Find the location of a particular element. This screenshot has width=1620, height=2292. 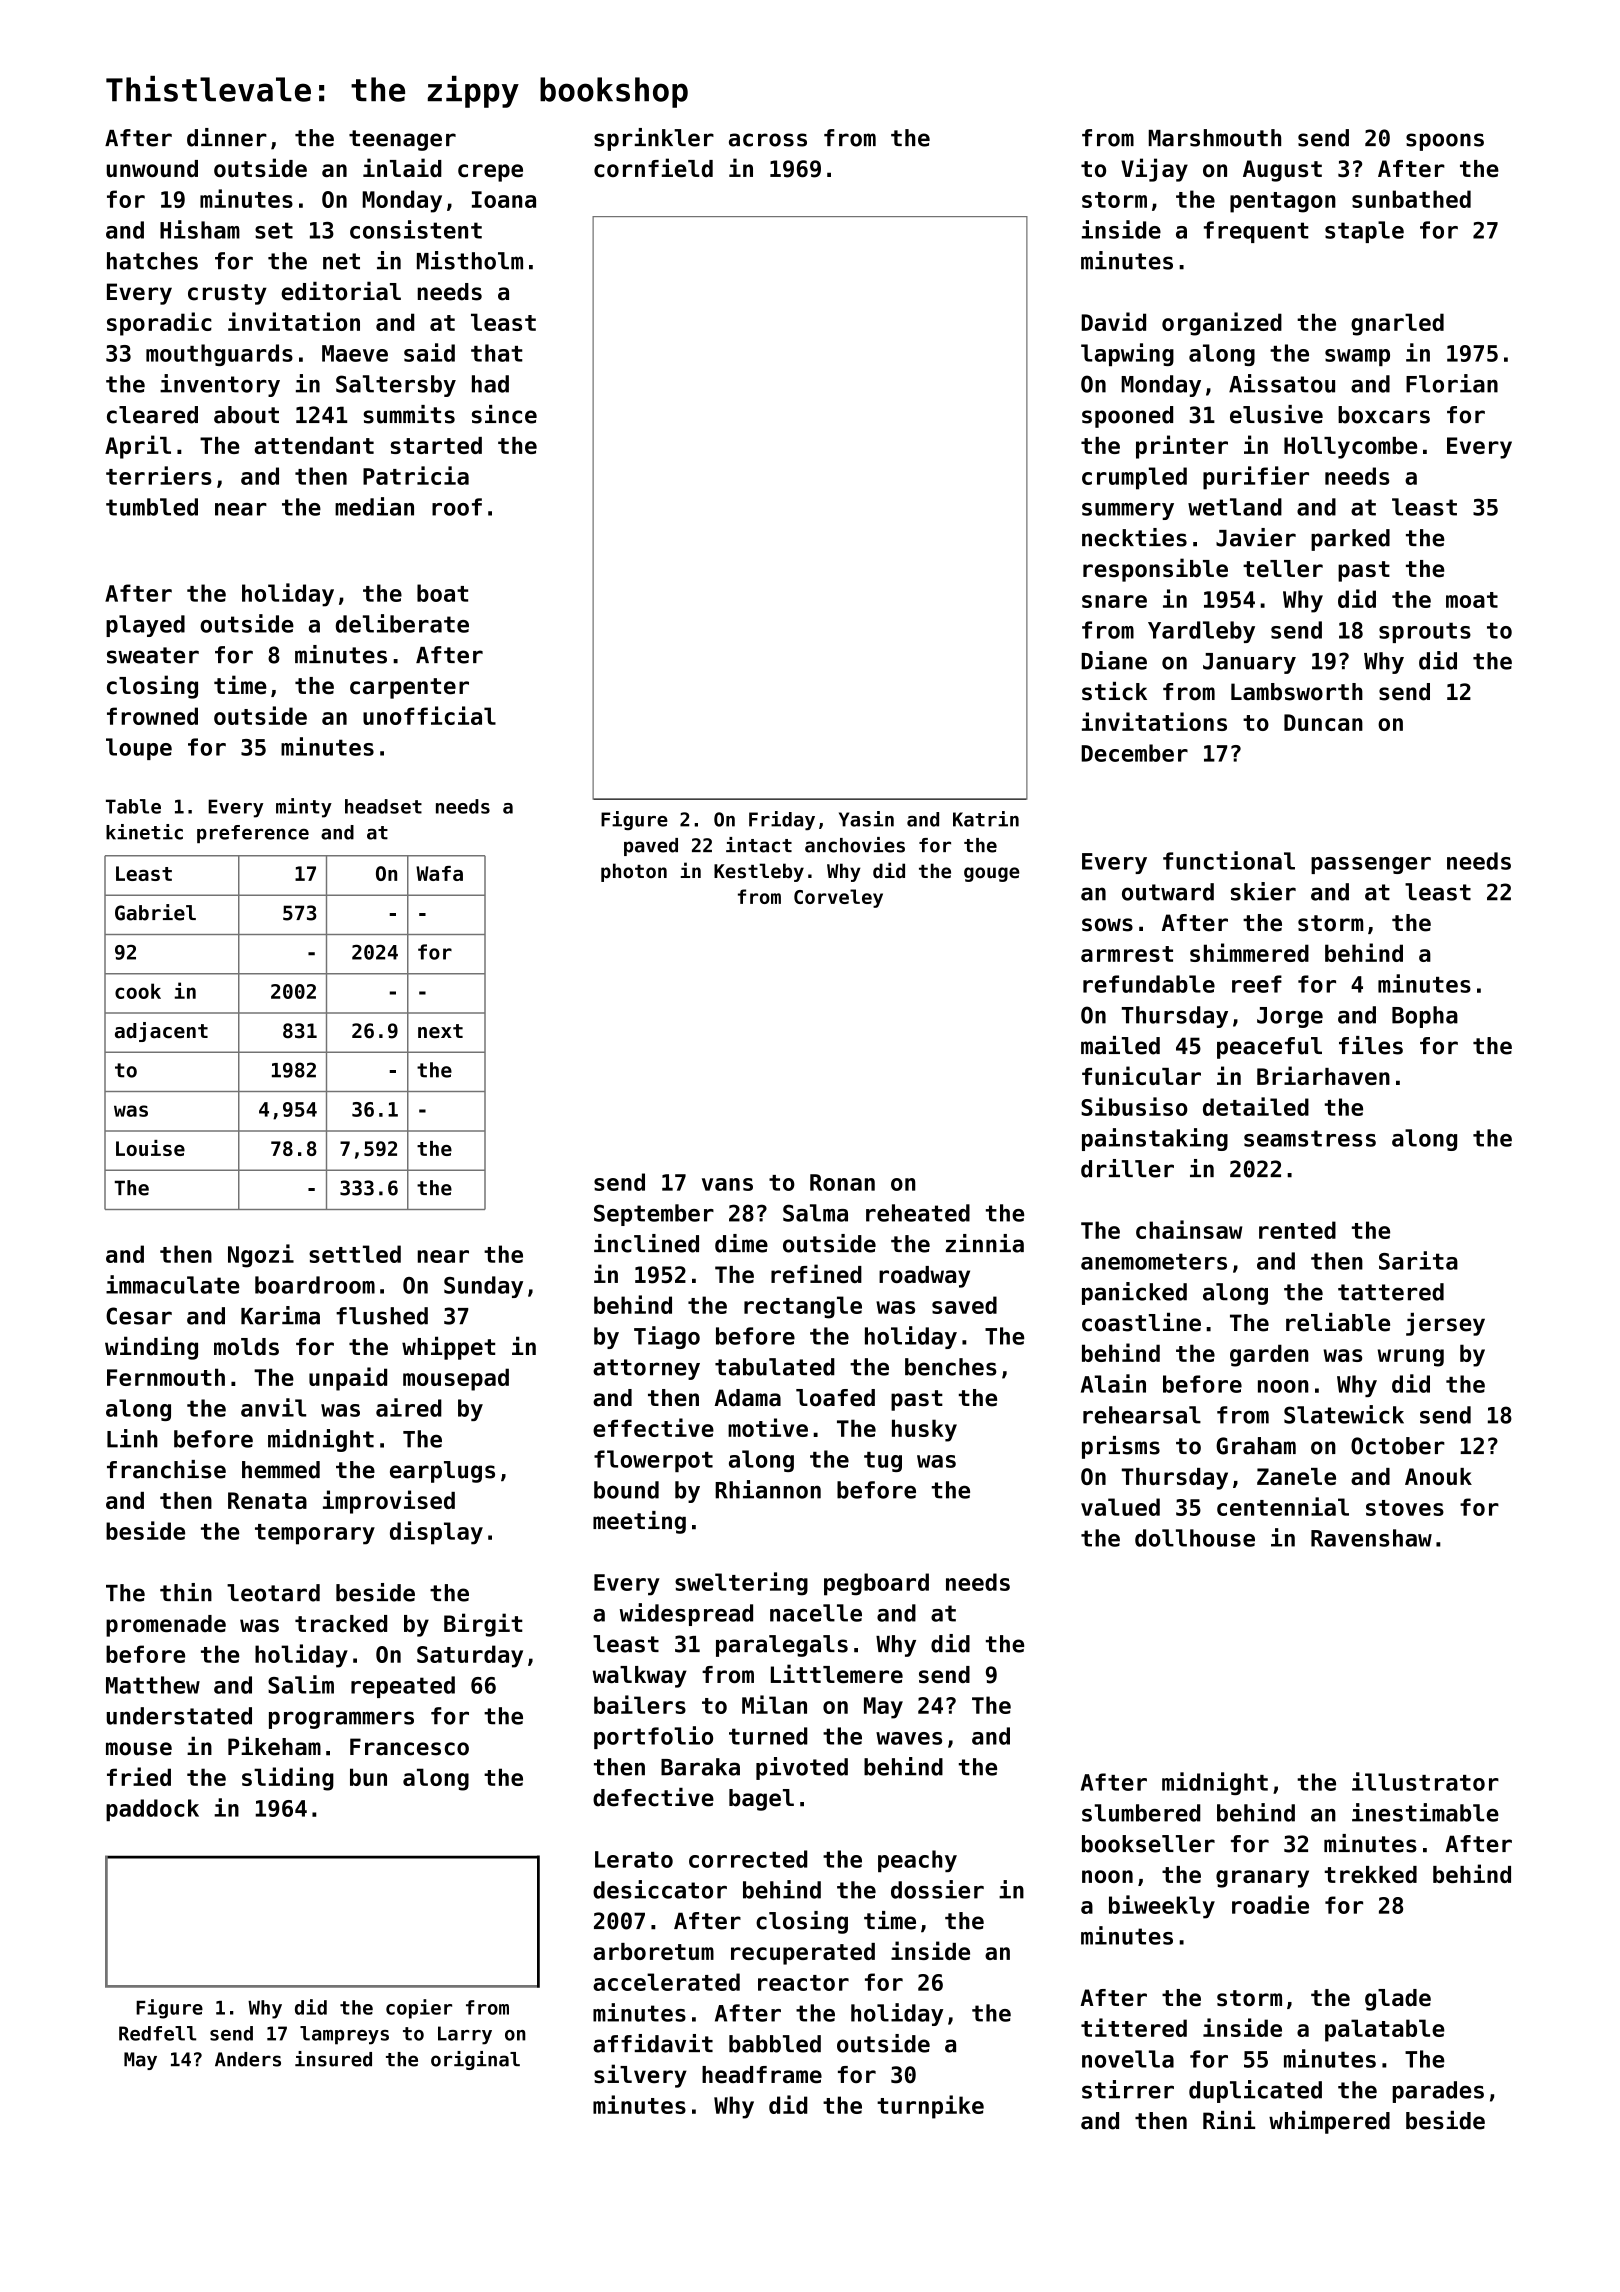

boat is located at coordinates (442, 593).
